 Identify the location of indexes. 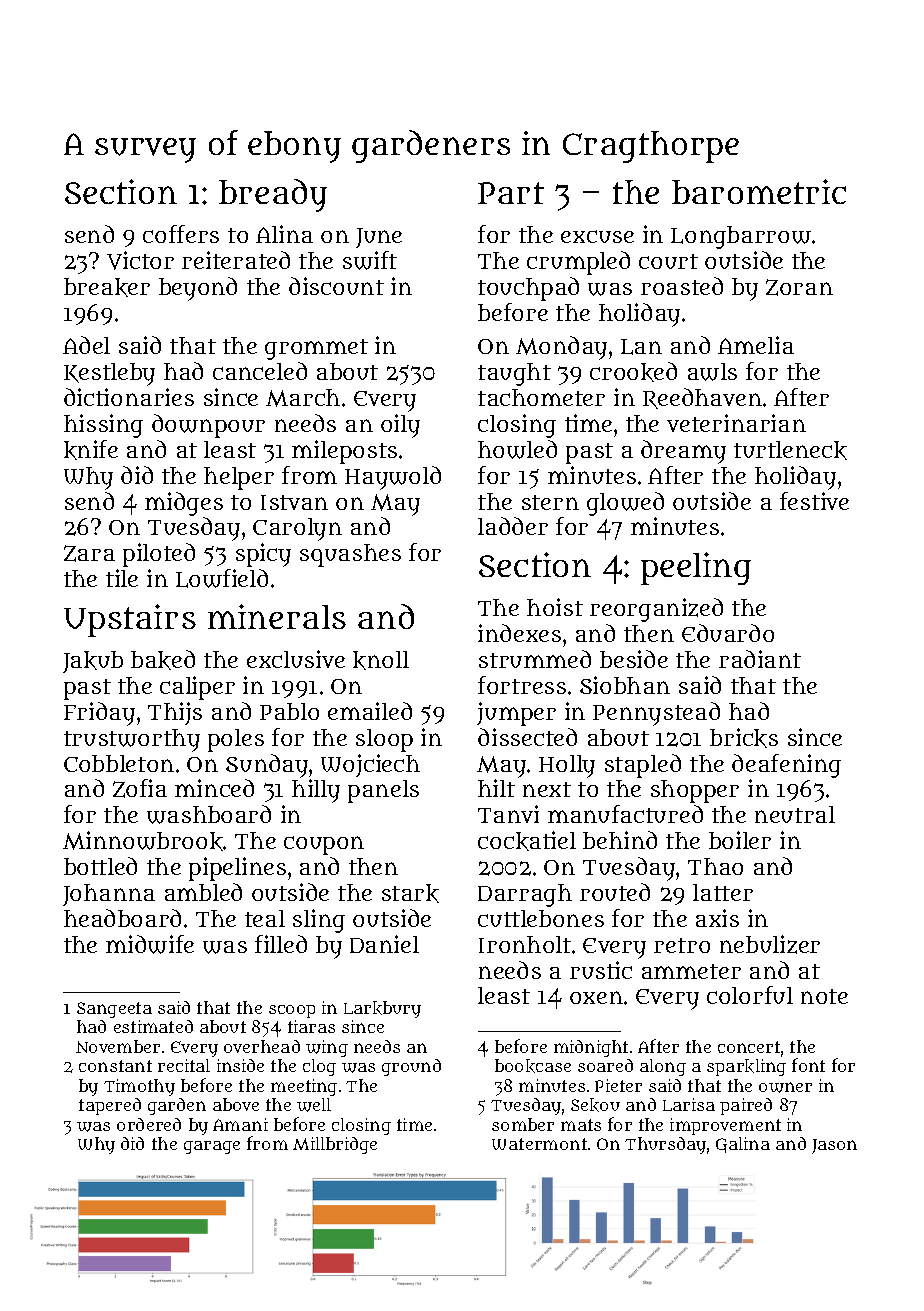
(519, 633).
